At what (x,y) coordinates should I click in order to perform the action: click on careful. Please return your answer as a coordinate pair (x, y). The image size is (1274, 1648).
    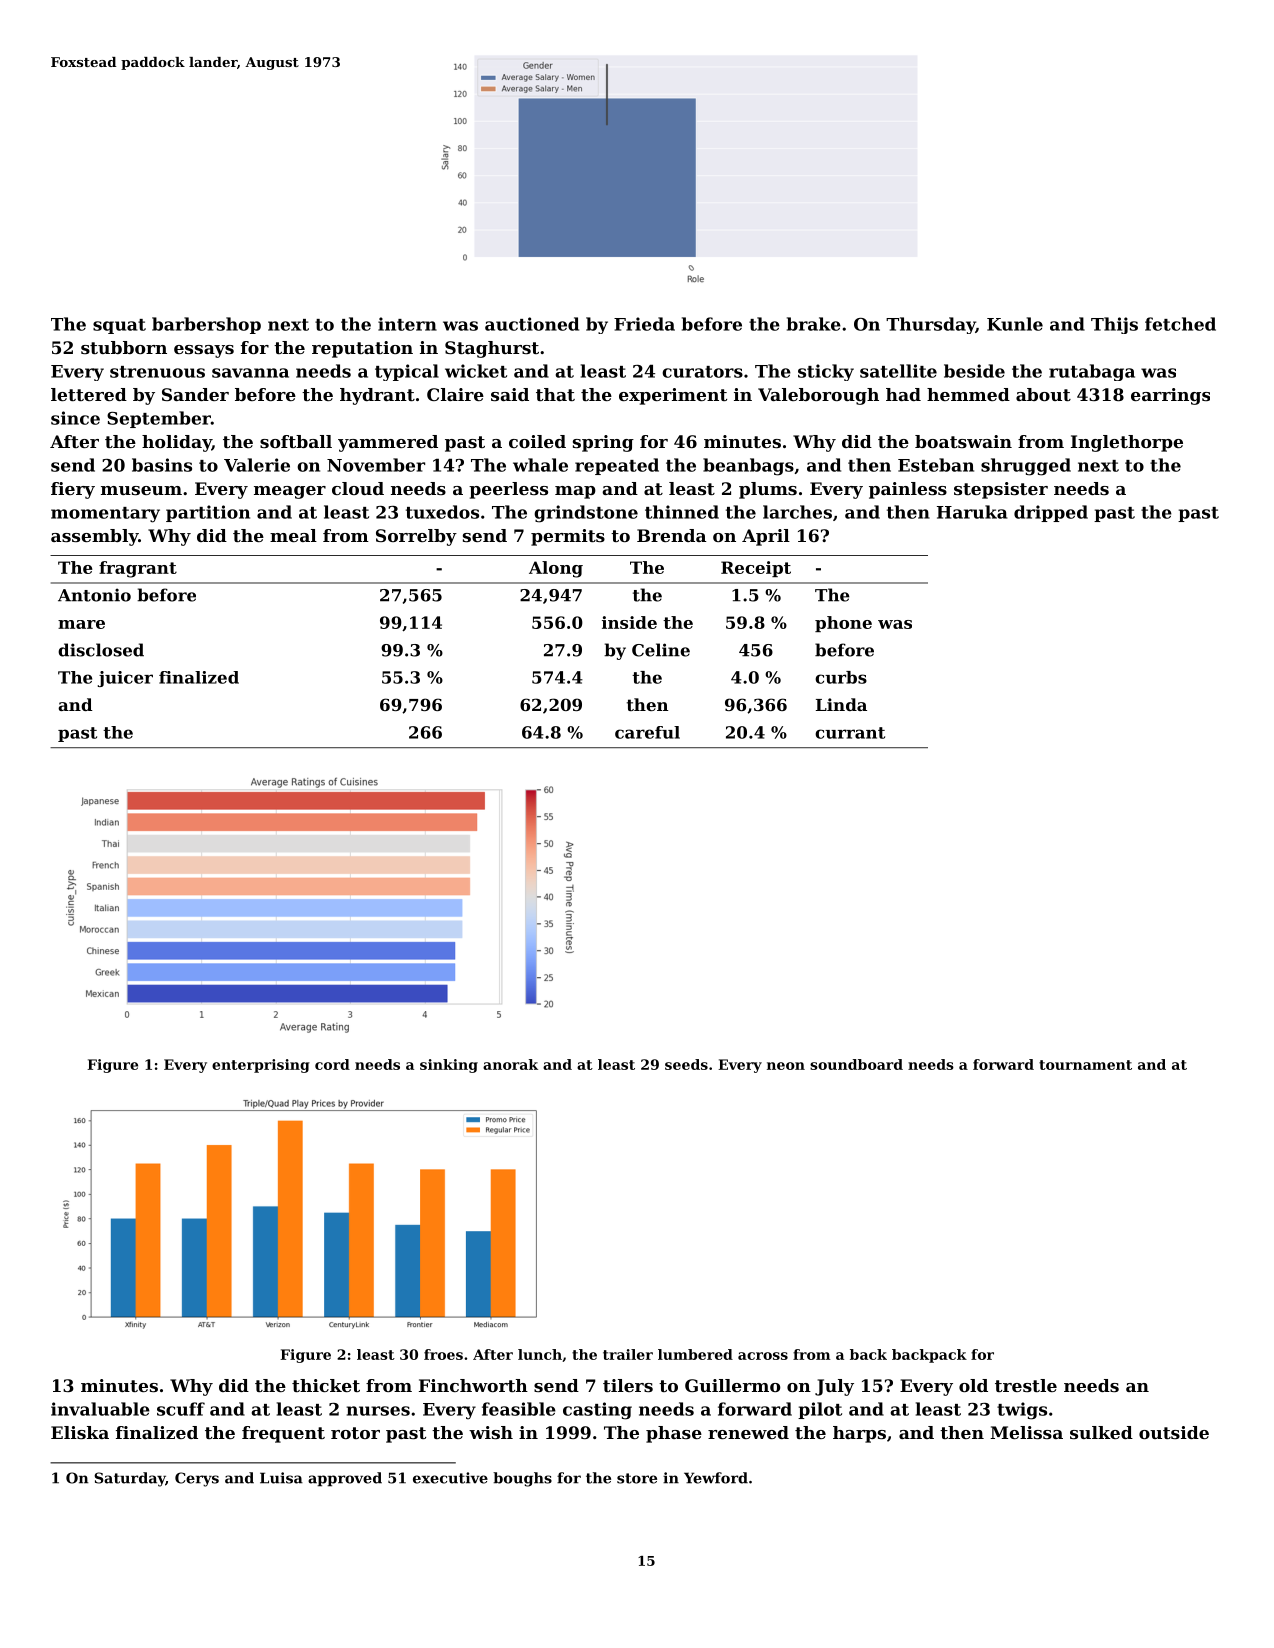
    Looking at the image, I should click on (647, 732).
